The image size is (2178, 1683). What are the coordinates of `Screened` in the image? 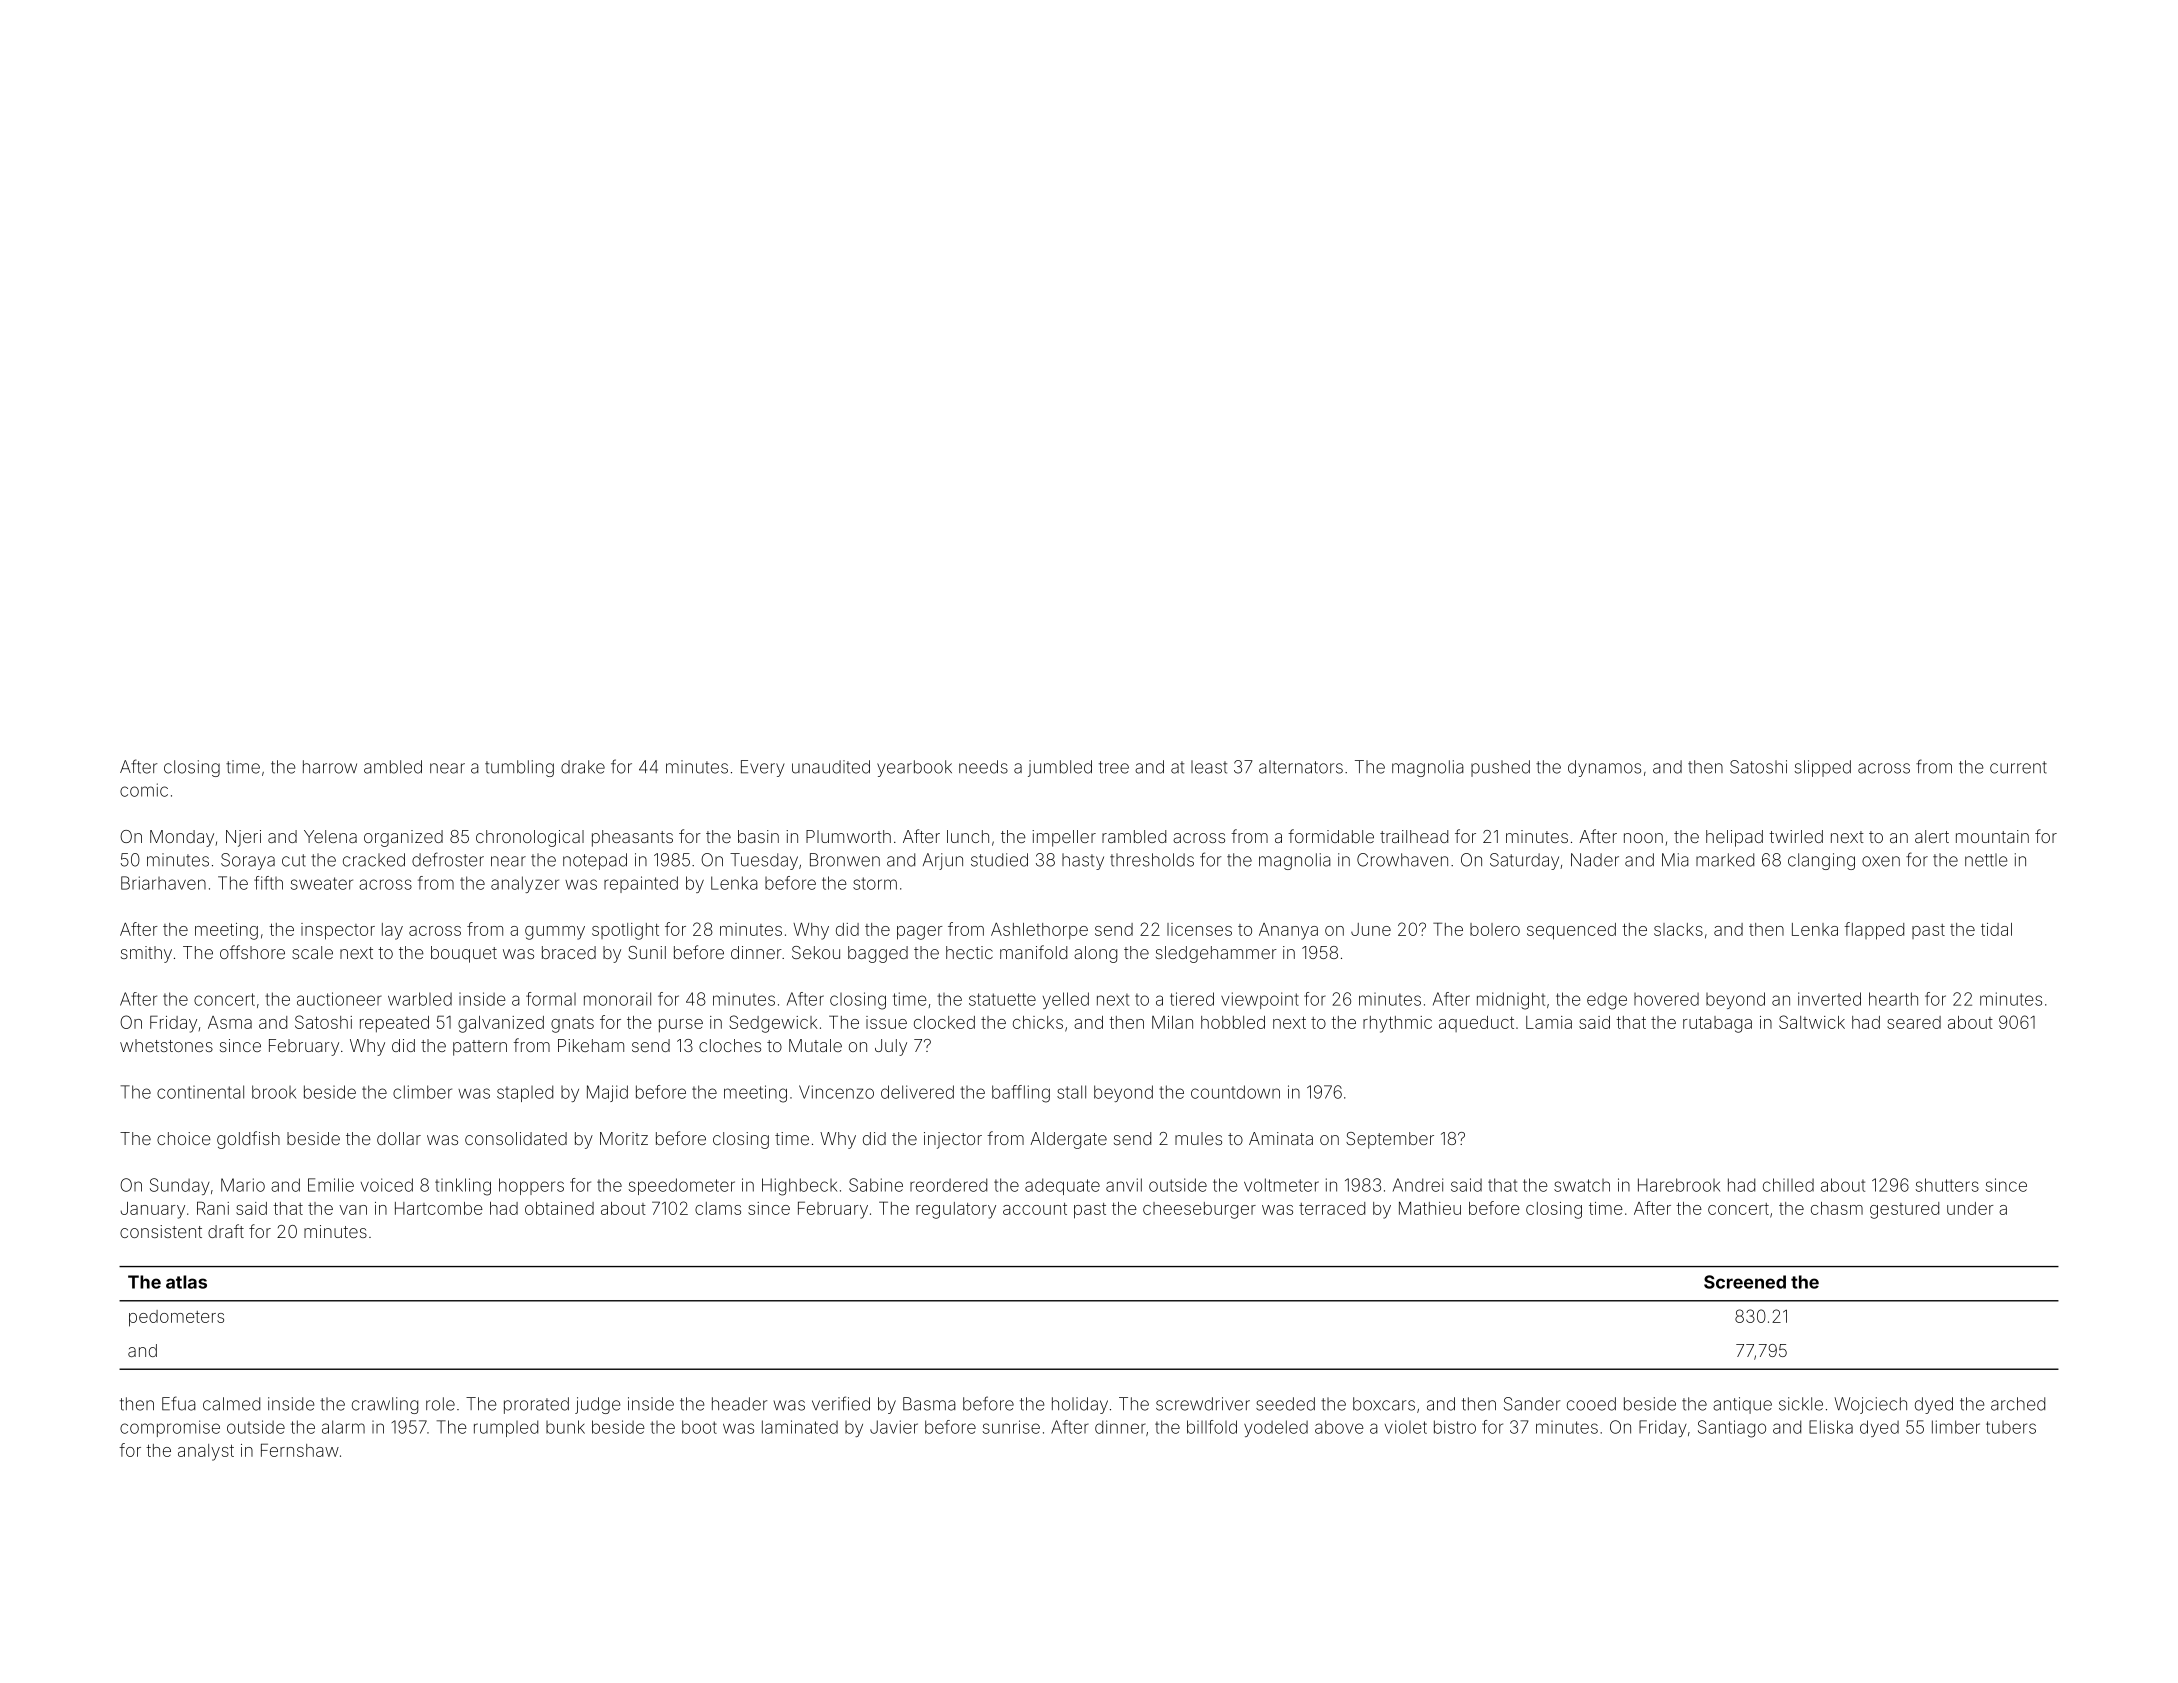 It's located at (1745, 1282).
